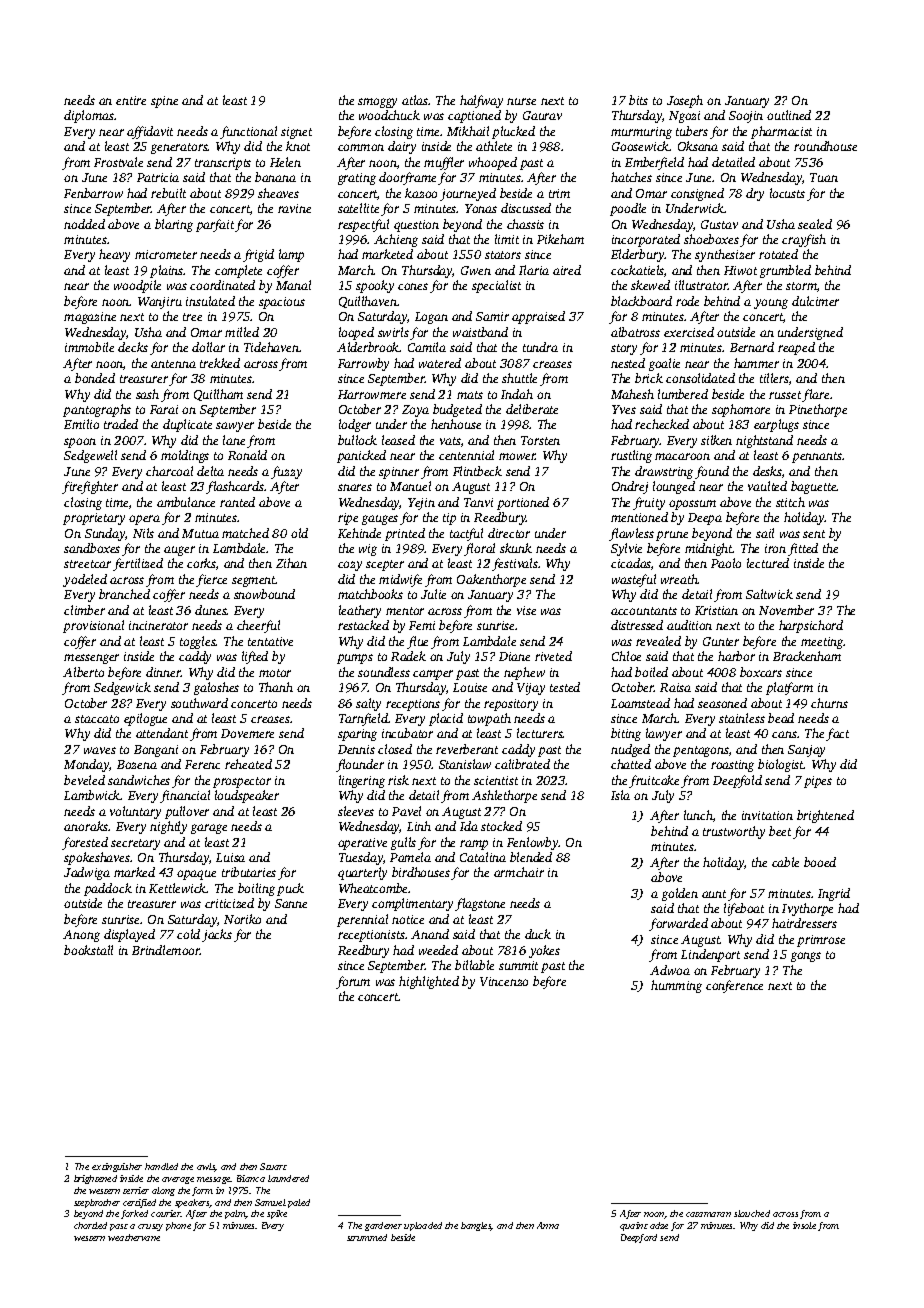 This image has height=1308, width=924. Describe the element at coordinates (548, 1225) in the image. I see `Anna` at that location.
